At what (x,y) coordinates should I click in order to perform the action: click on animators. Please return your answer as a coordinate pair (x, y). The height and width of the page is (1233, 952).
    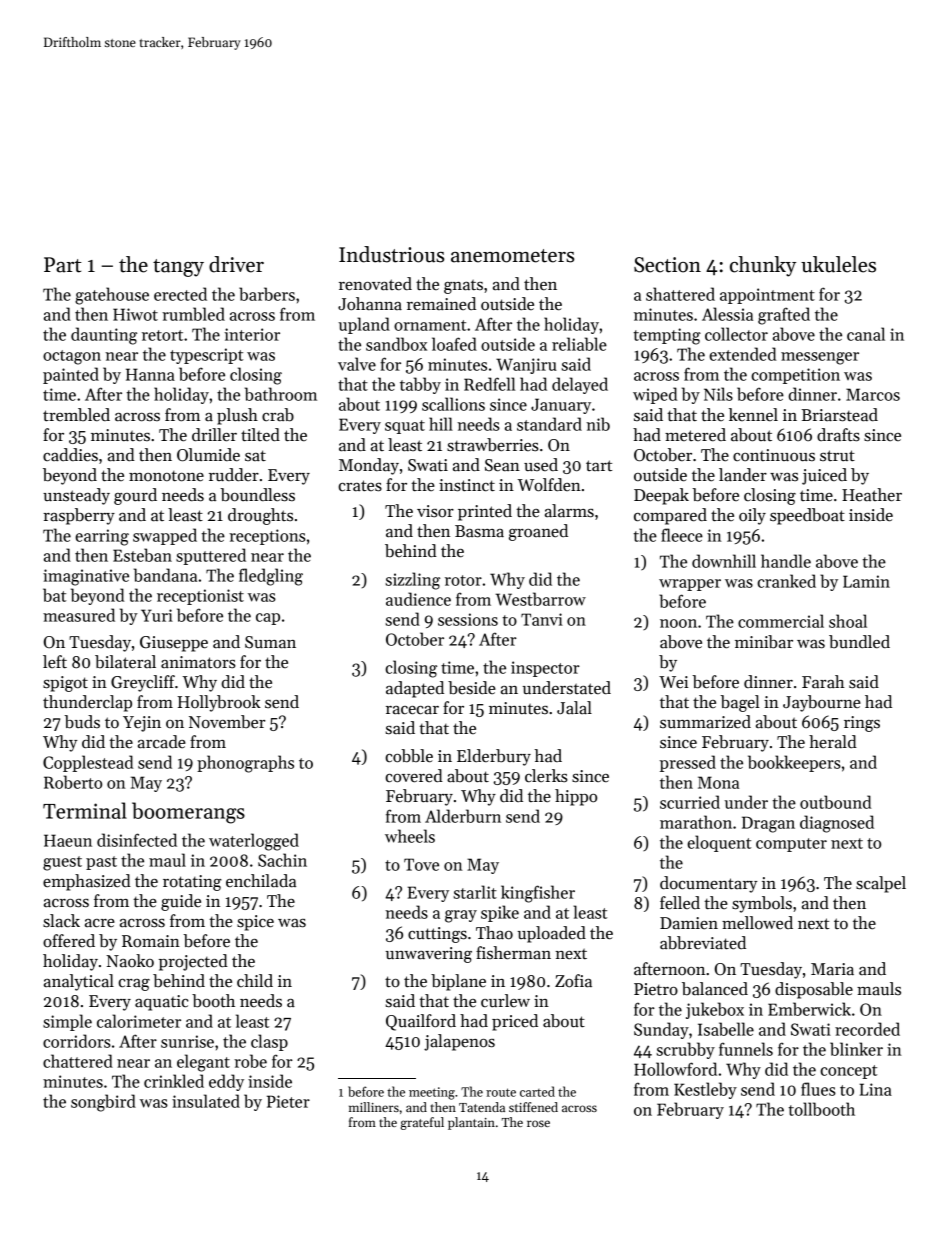
    Looking at the image, I should click on (198, 662).
